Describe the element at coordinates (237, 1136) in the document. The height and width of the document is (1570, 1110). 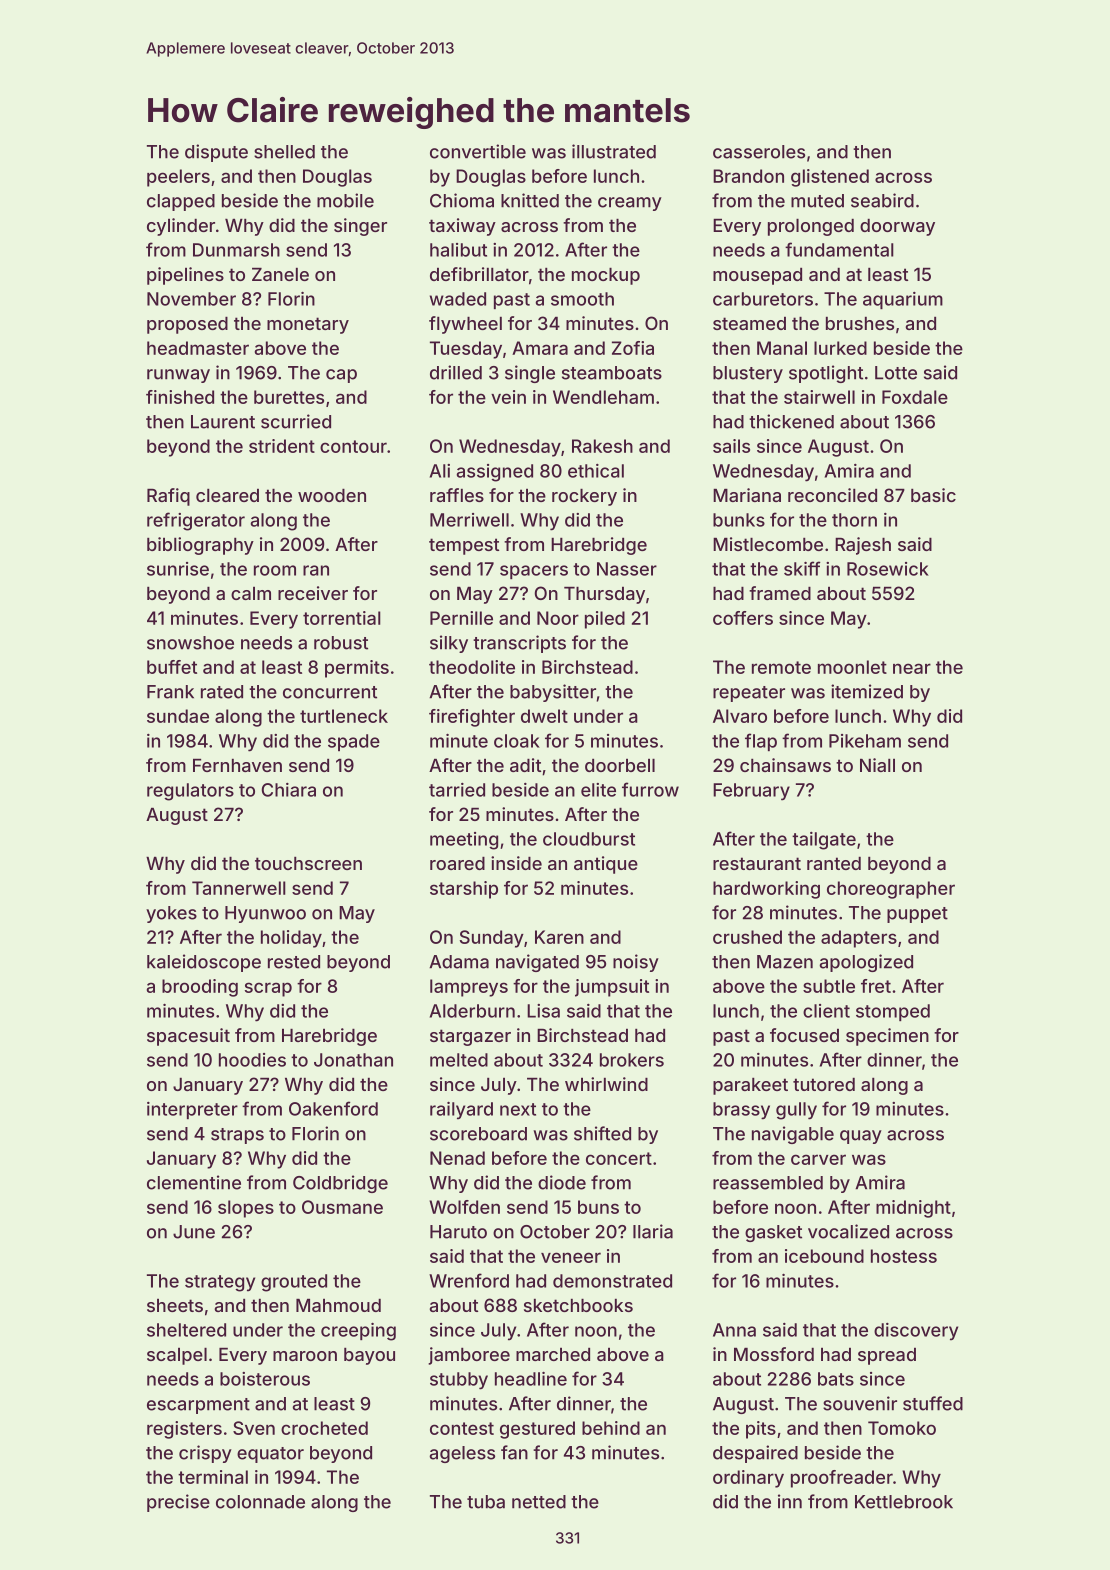
I see `straps` at that location.
